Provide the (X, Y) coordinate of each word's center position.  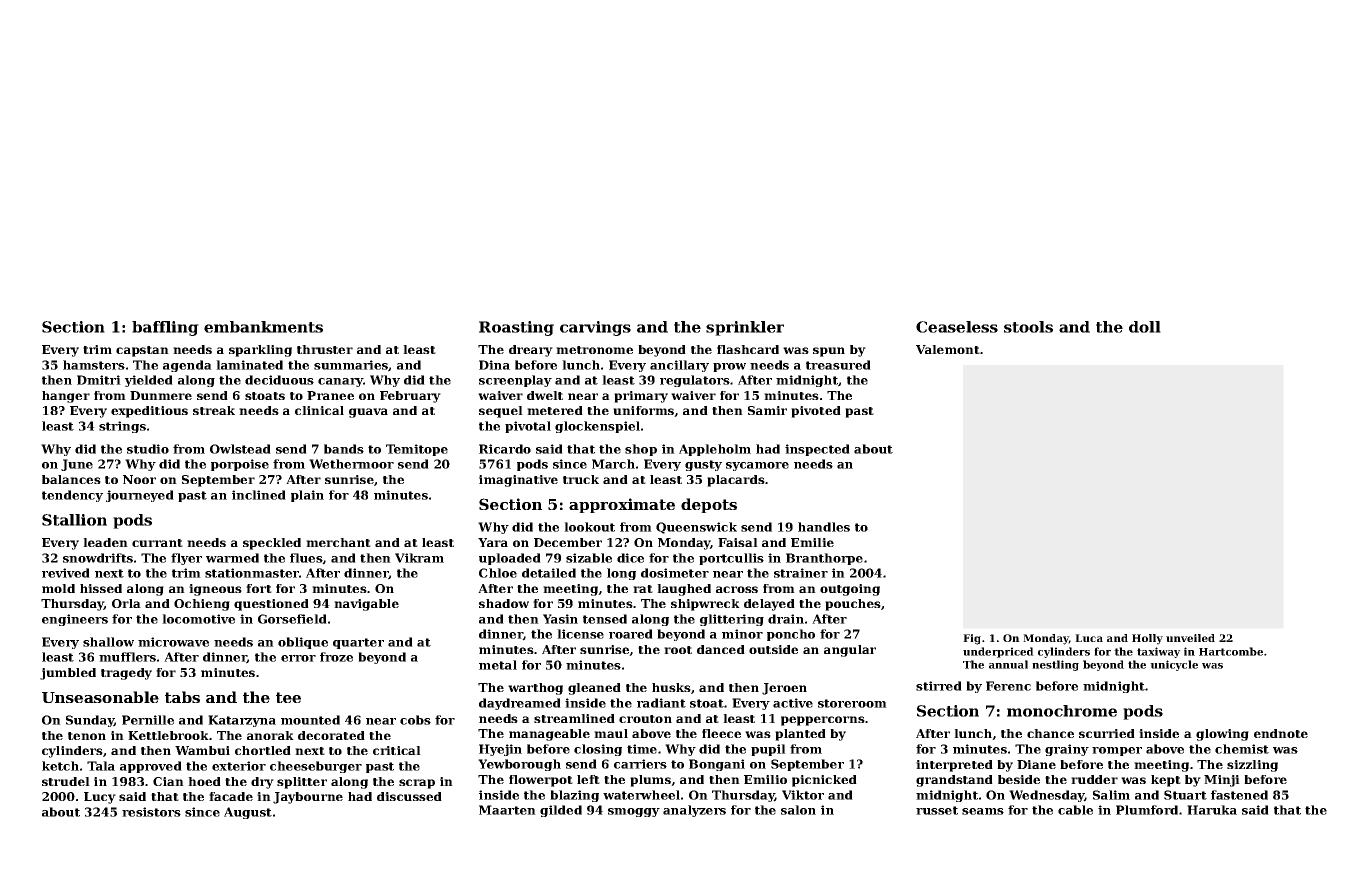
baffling (165, 328)
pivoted (816, 412)
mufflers (127, 657)
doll (1145, 327)
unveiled (1190, 638)
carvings (595, 328)
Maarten (507, 810)
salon (798, 810)
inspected (817, 450)
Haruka (1212, 810)
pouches (853, 605)
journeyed (140, 496)
